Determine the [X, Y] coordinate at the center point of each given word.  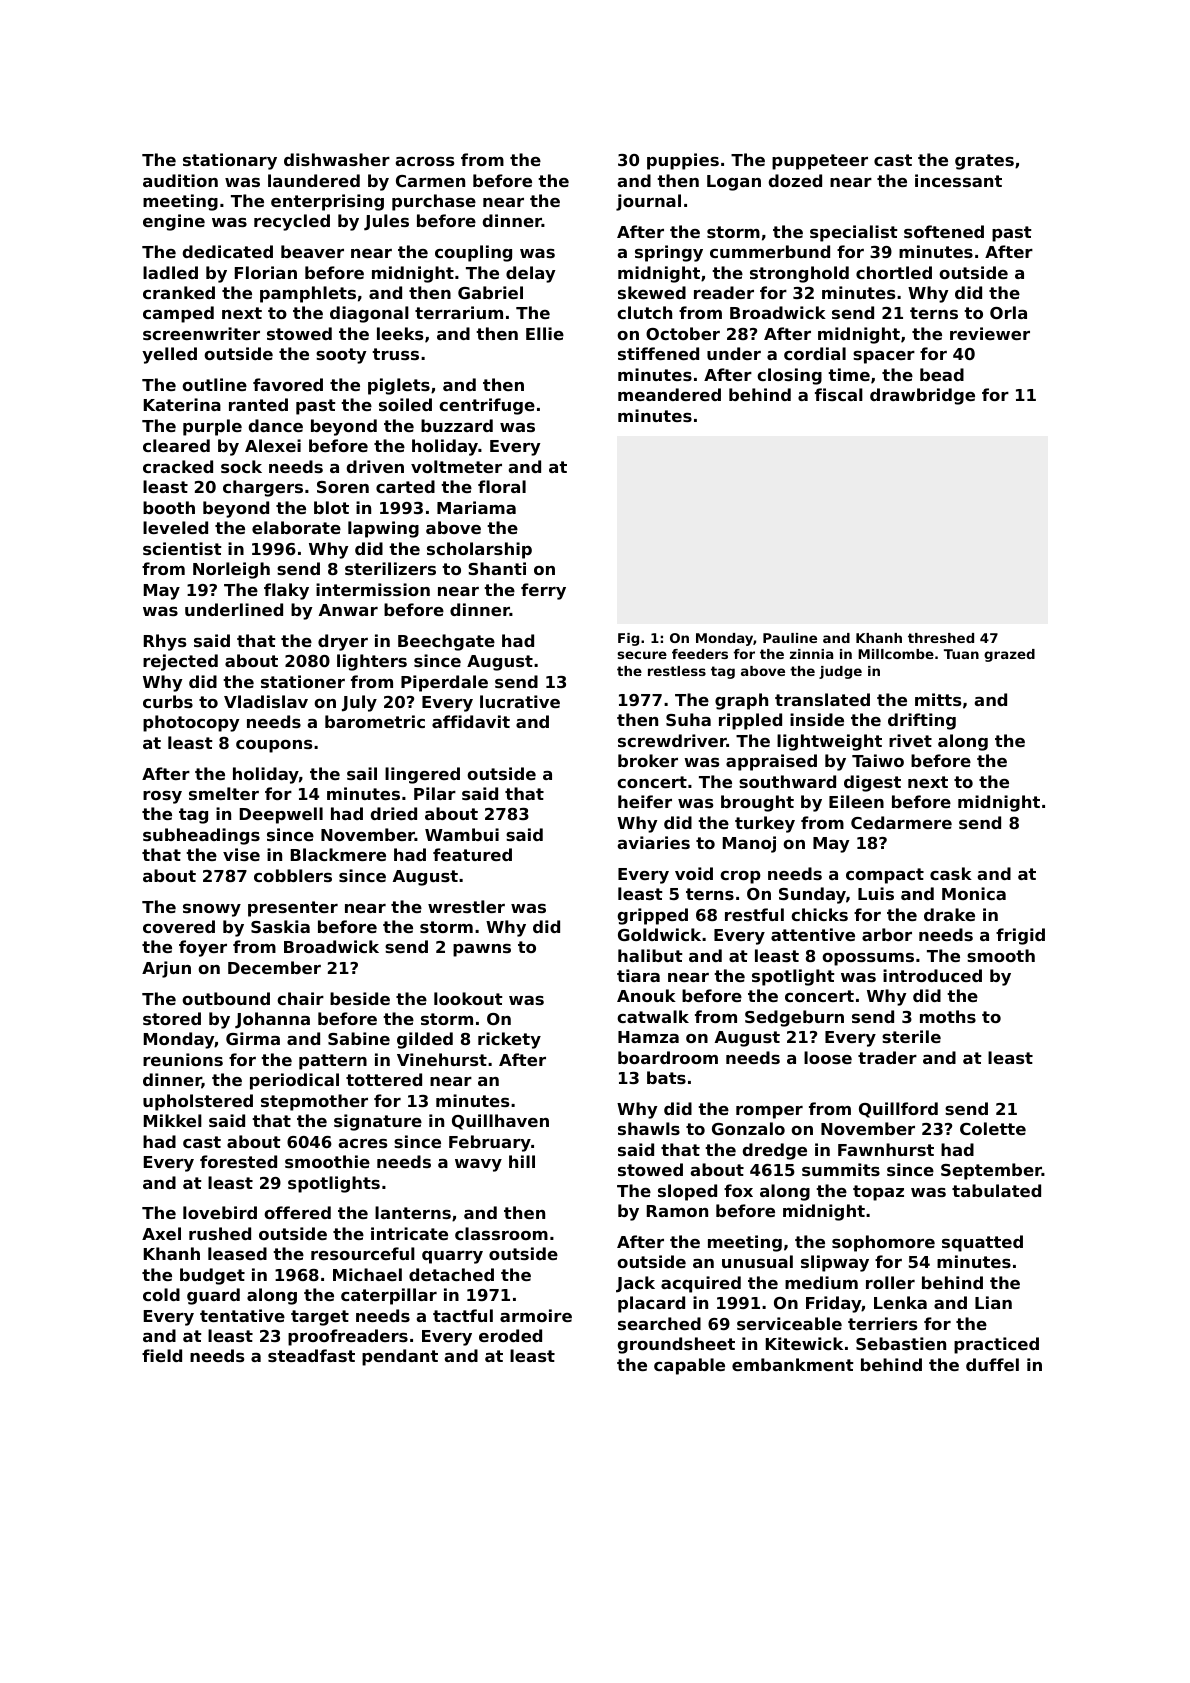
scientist [182, 548]
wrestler [466, 906]
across [425, 161]
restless [677, 671]
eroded [510, 1335]
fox [738, 1190]
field [162, 1355]
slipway [835, 1263]
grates [984, 162]
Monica [974, 893]
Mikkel [173, 1120]
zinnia [811, 654]
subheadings [201, 836]
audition [180, 180]
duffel [992, 1364]
